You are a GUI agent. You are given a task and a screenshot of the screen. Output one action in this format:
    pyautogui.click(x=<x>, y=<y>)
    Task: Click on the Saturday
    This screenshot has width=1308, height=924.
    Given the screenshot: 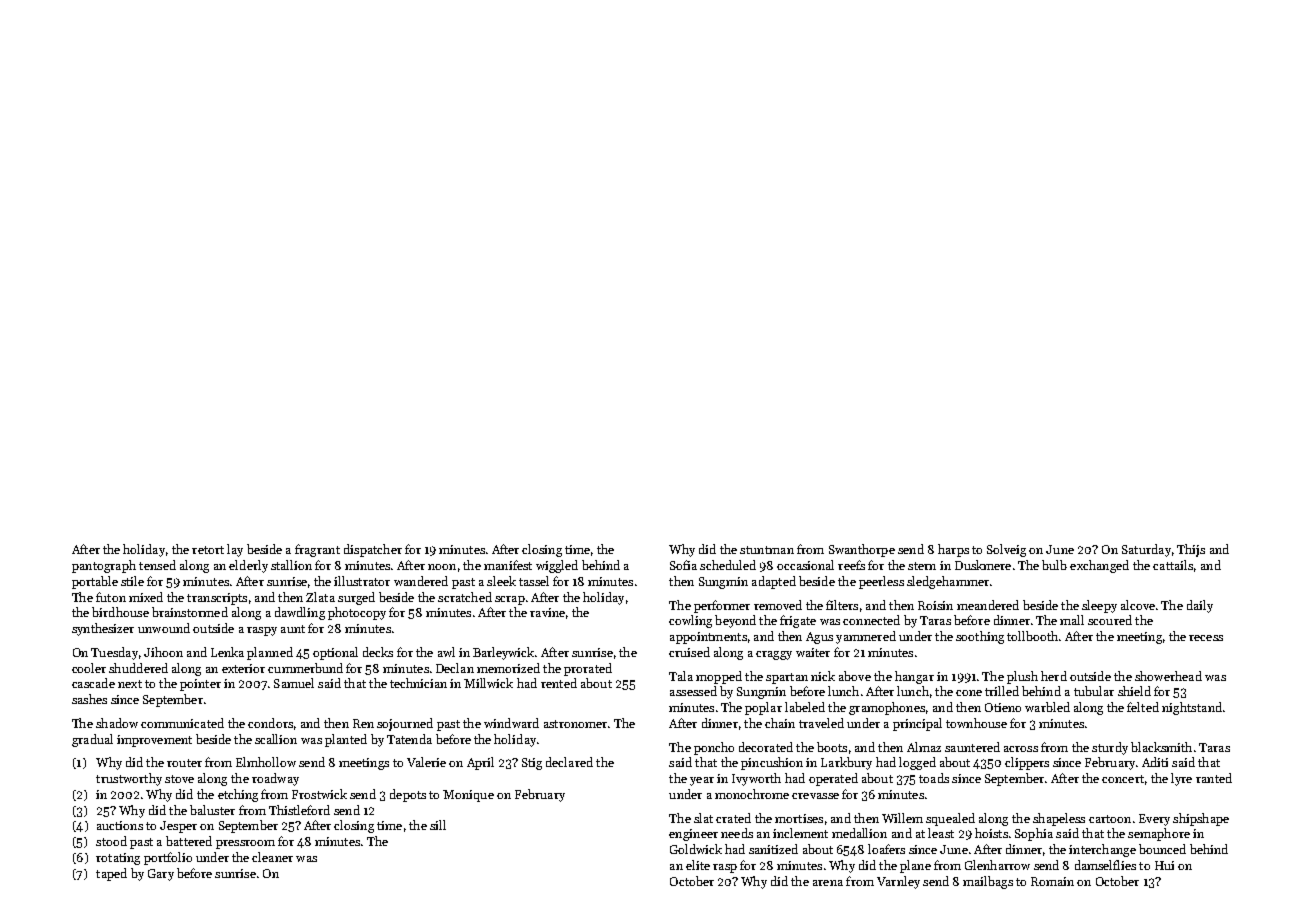 What is the action you would take?
    pyautogui.click(x=1146, y=550)
